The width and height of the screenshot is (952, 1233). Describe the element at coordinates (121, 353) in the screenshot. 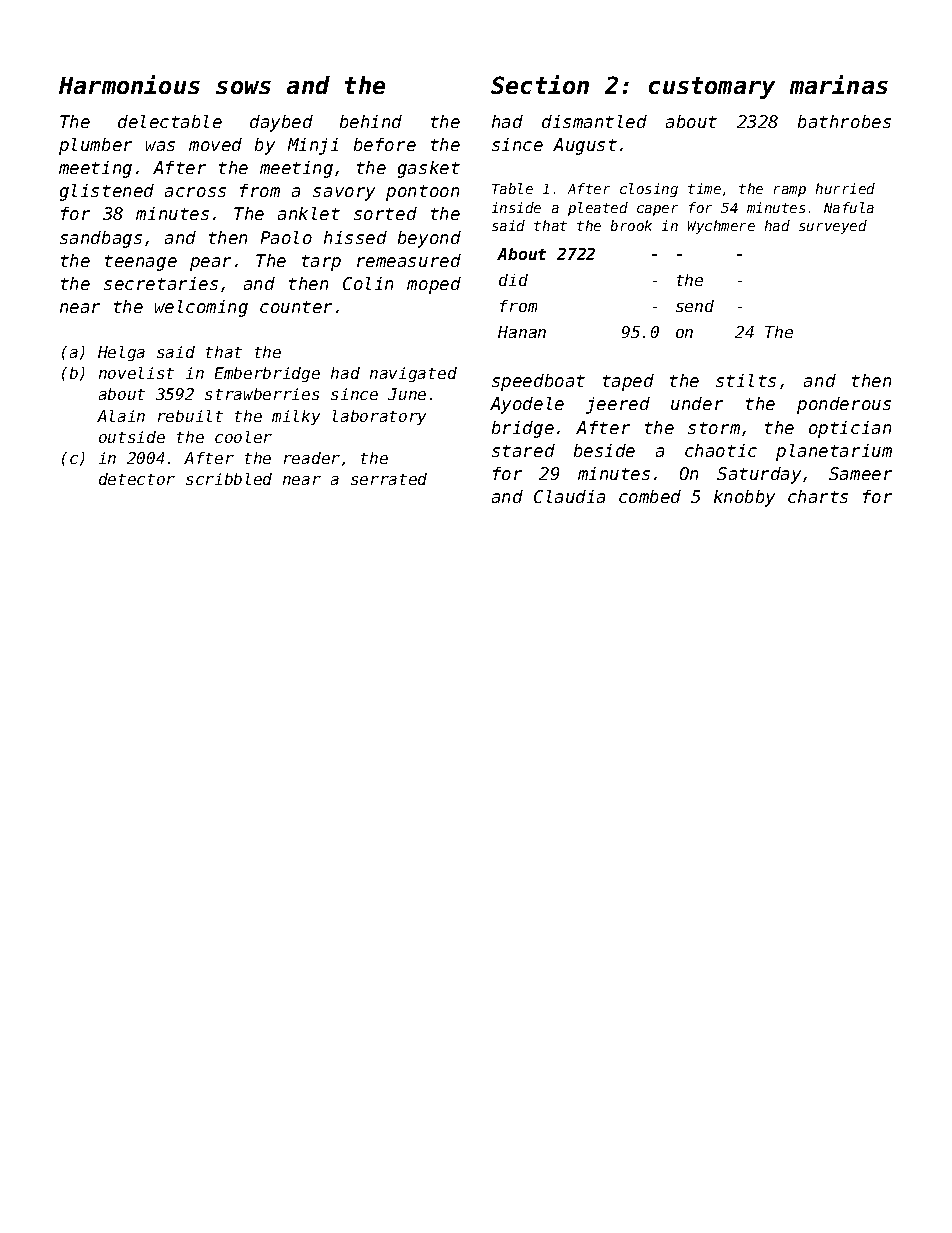

I see `Helga` at that location.
